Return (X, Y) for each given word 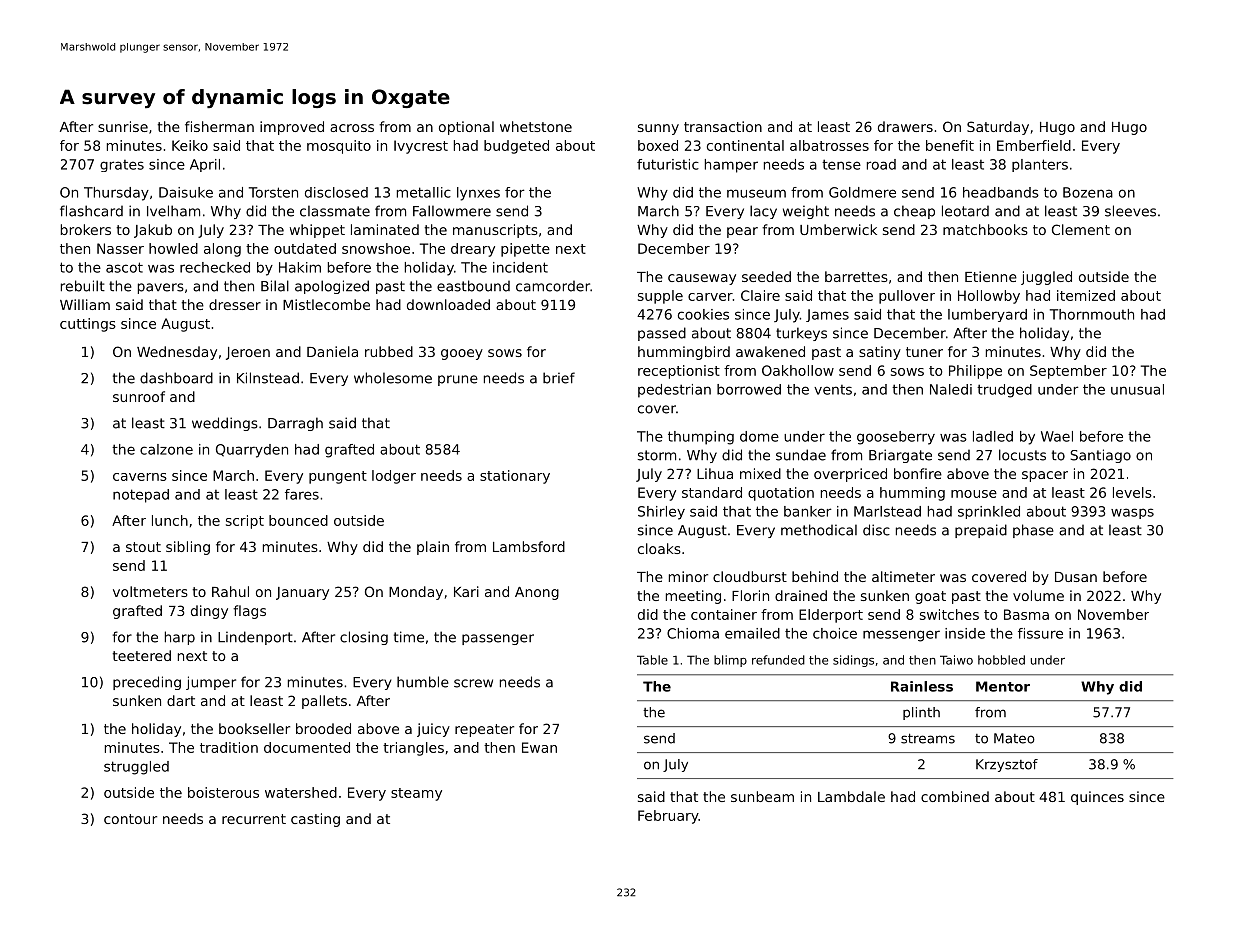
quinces (1097, 798)
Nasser (120, 248)
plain (433, 548)
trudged (1004, 391)
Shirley (661, 513)
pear (742, 232)
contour (130, 819)
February (668, 817)
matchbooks (985, 229)
